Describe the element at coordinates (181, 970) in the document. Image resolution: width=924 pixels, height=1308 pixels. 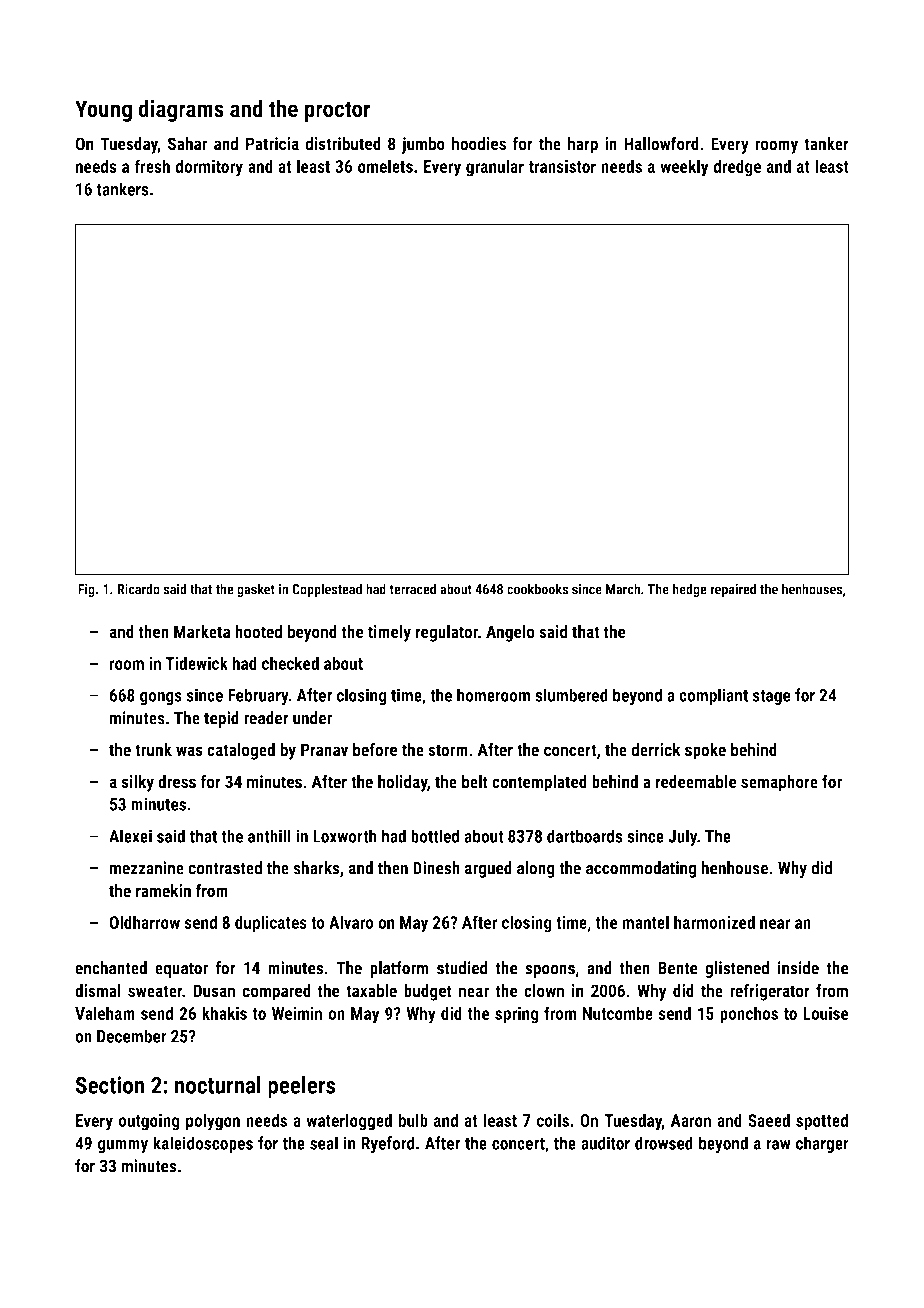
I see `equator` at that location.
